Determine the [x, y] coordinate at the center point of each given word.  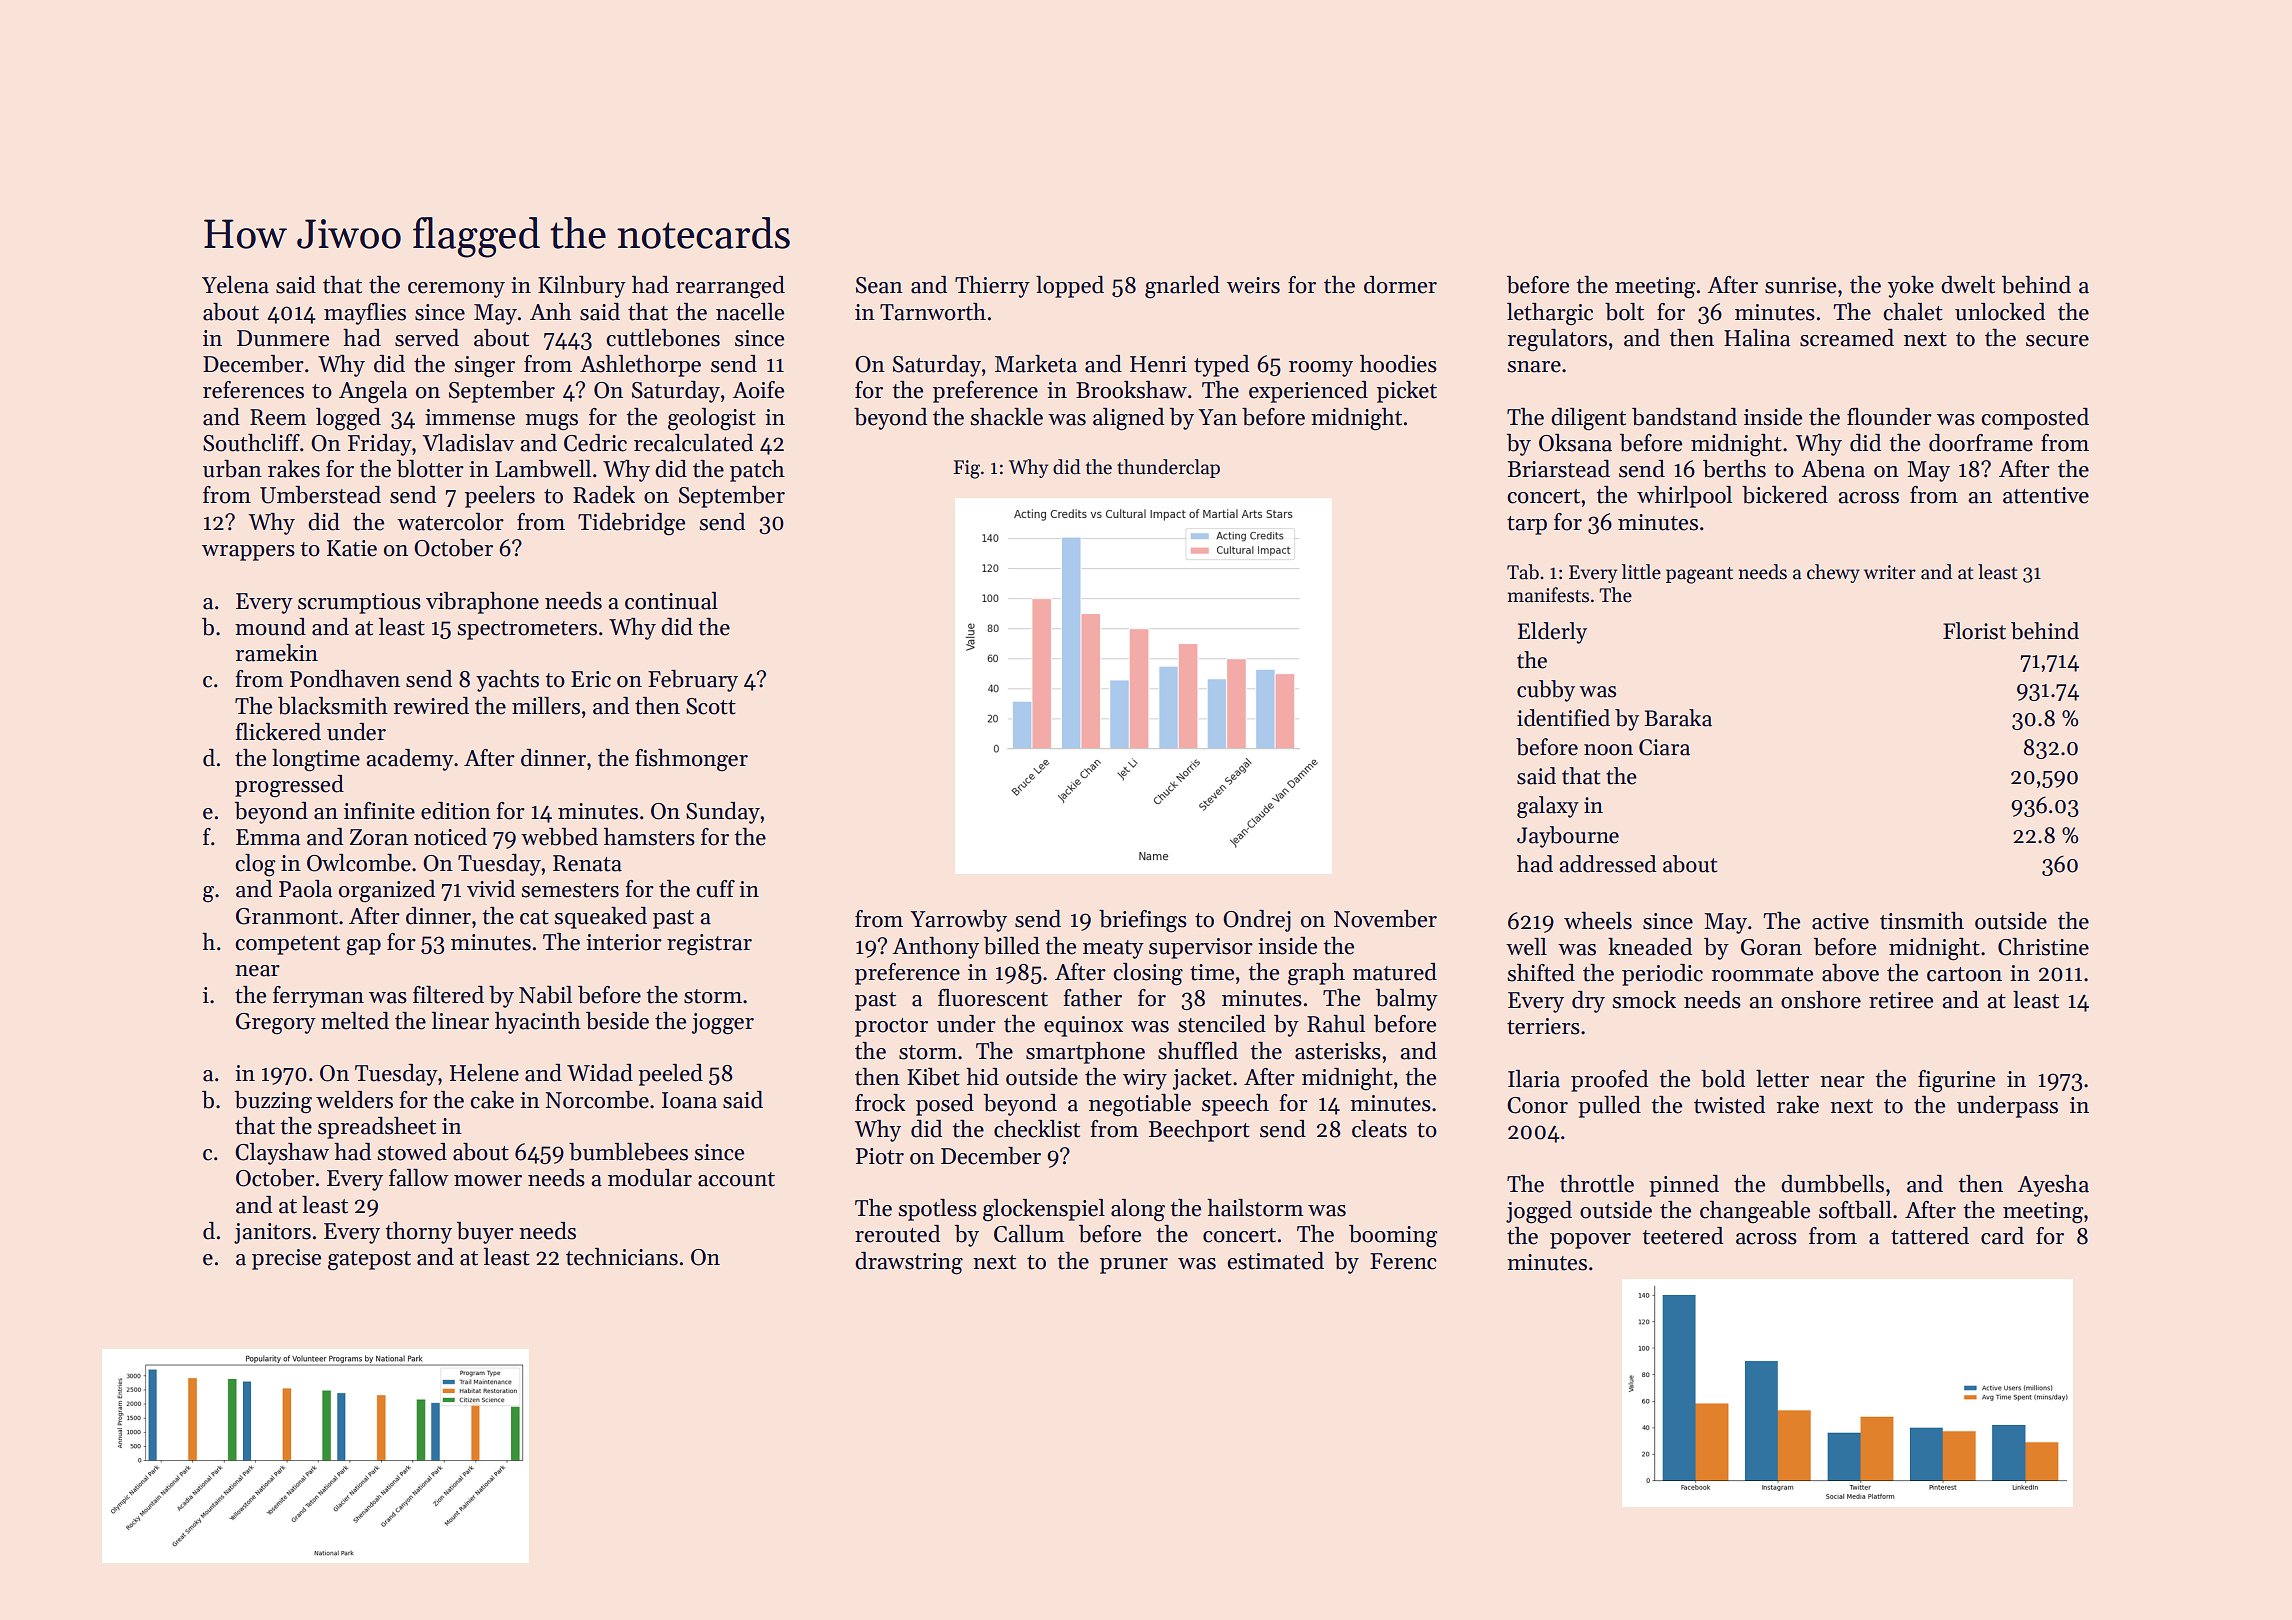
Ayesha [2053, 1186]
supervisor [1201, 948]
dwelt [1968, 285]
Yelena [235, 285]
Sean [879, 285]
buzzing [273, 1102]
